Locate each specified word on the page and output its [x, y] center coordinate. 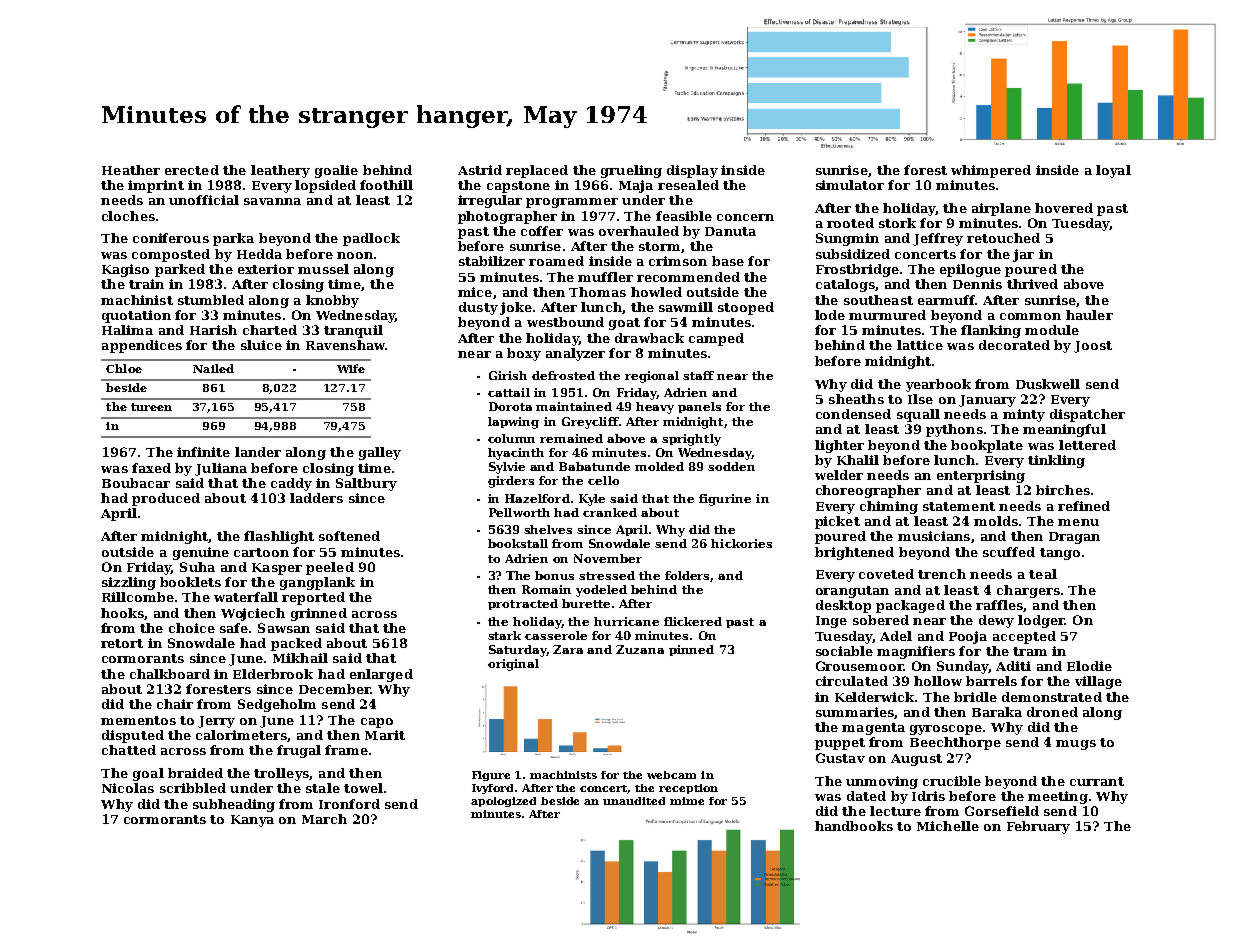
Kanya [252, 821]
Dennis [977, 284]
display [692, 171]
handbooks [854, 826]
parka [233, 239]
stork [897, 223]
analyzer [575, 354]
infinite [203, 452]
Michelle [948, 826]
